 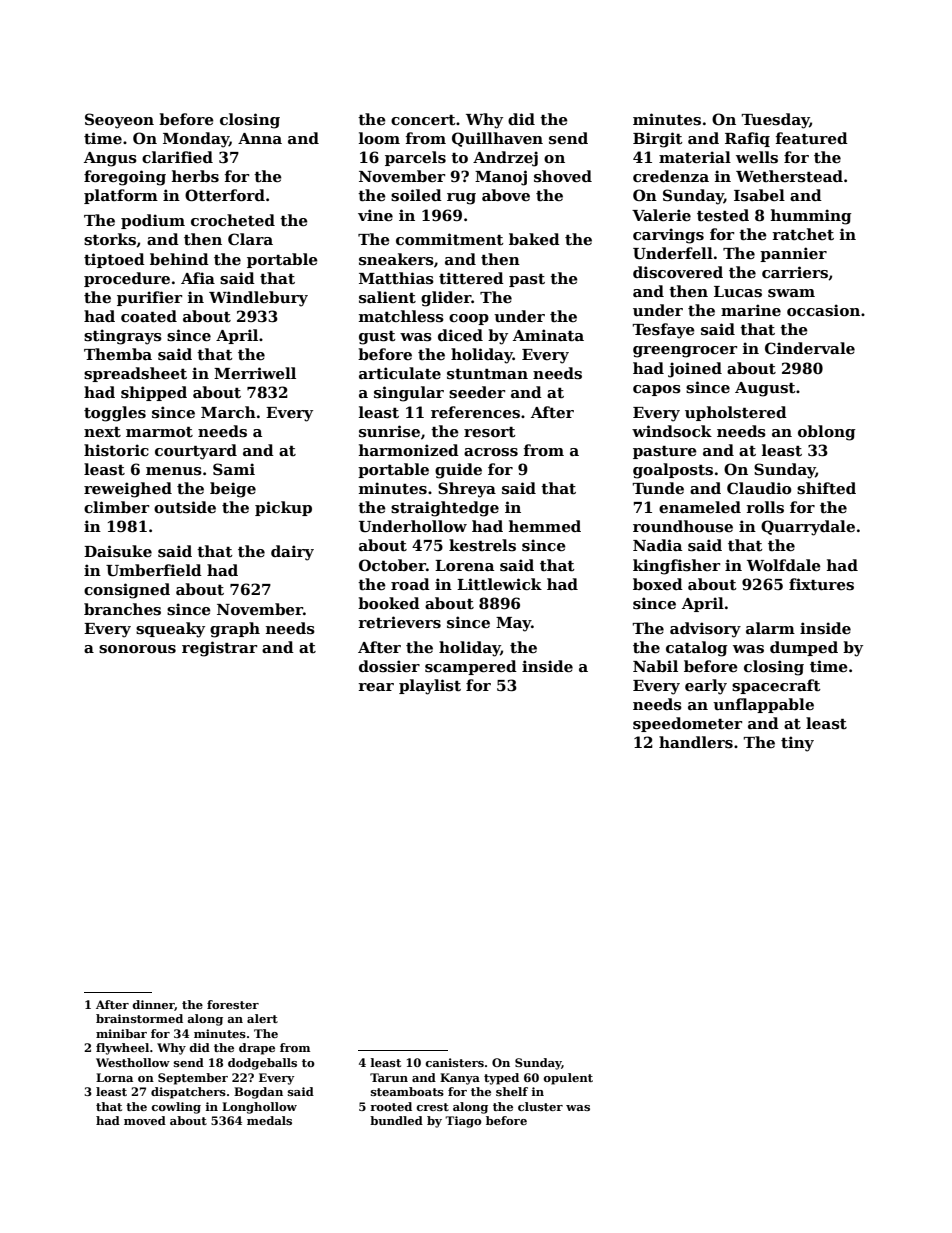 What do you see at coordinates (119, 121) in the screenshot?
I see `Seoyeon` at bounding box center [119, 121].
